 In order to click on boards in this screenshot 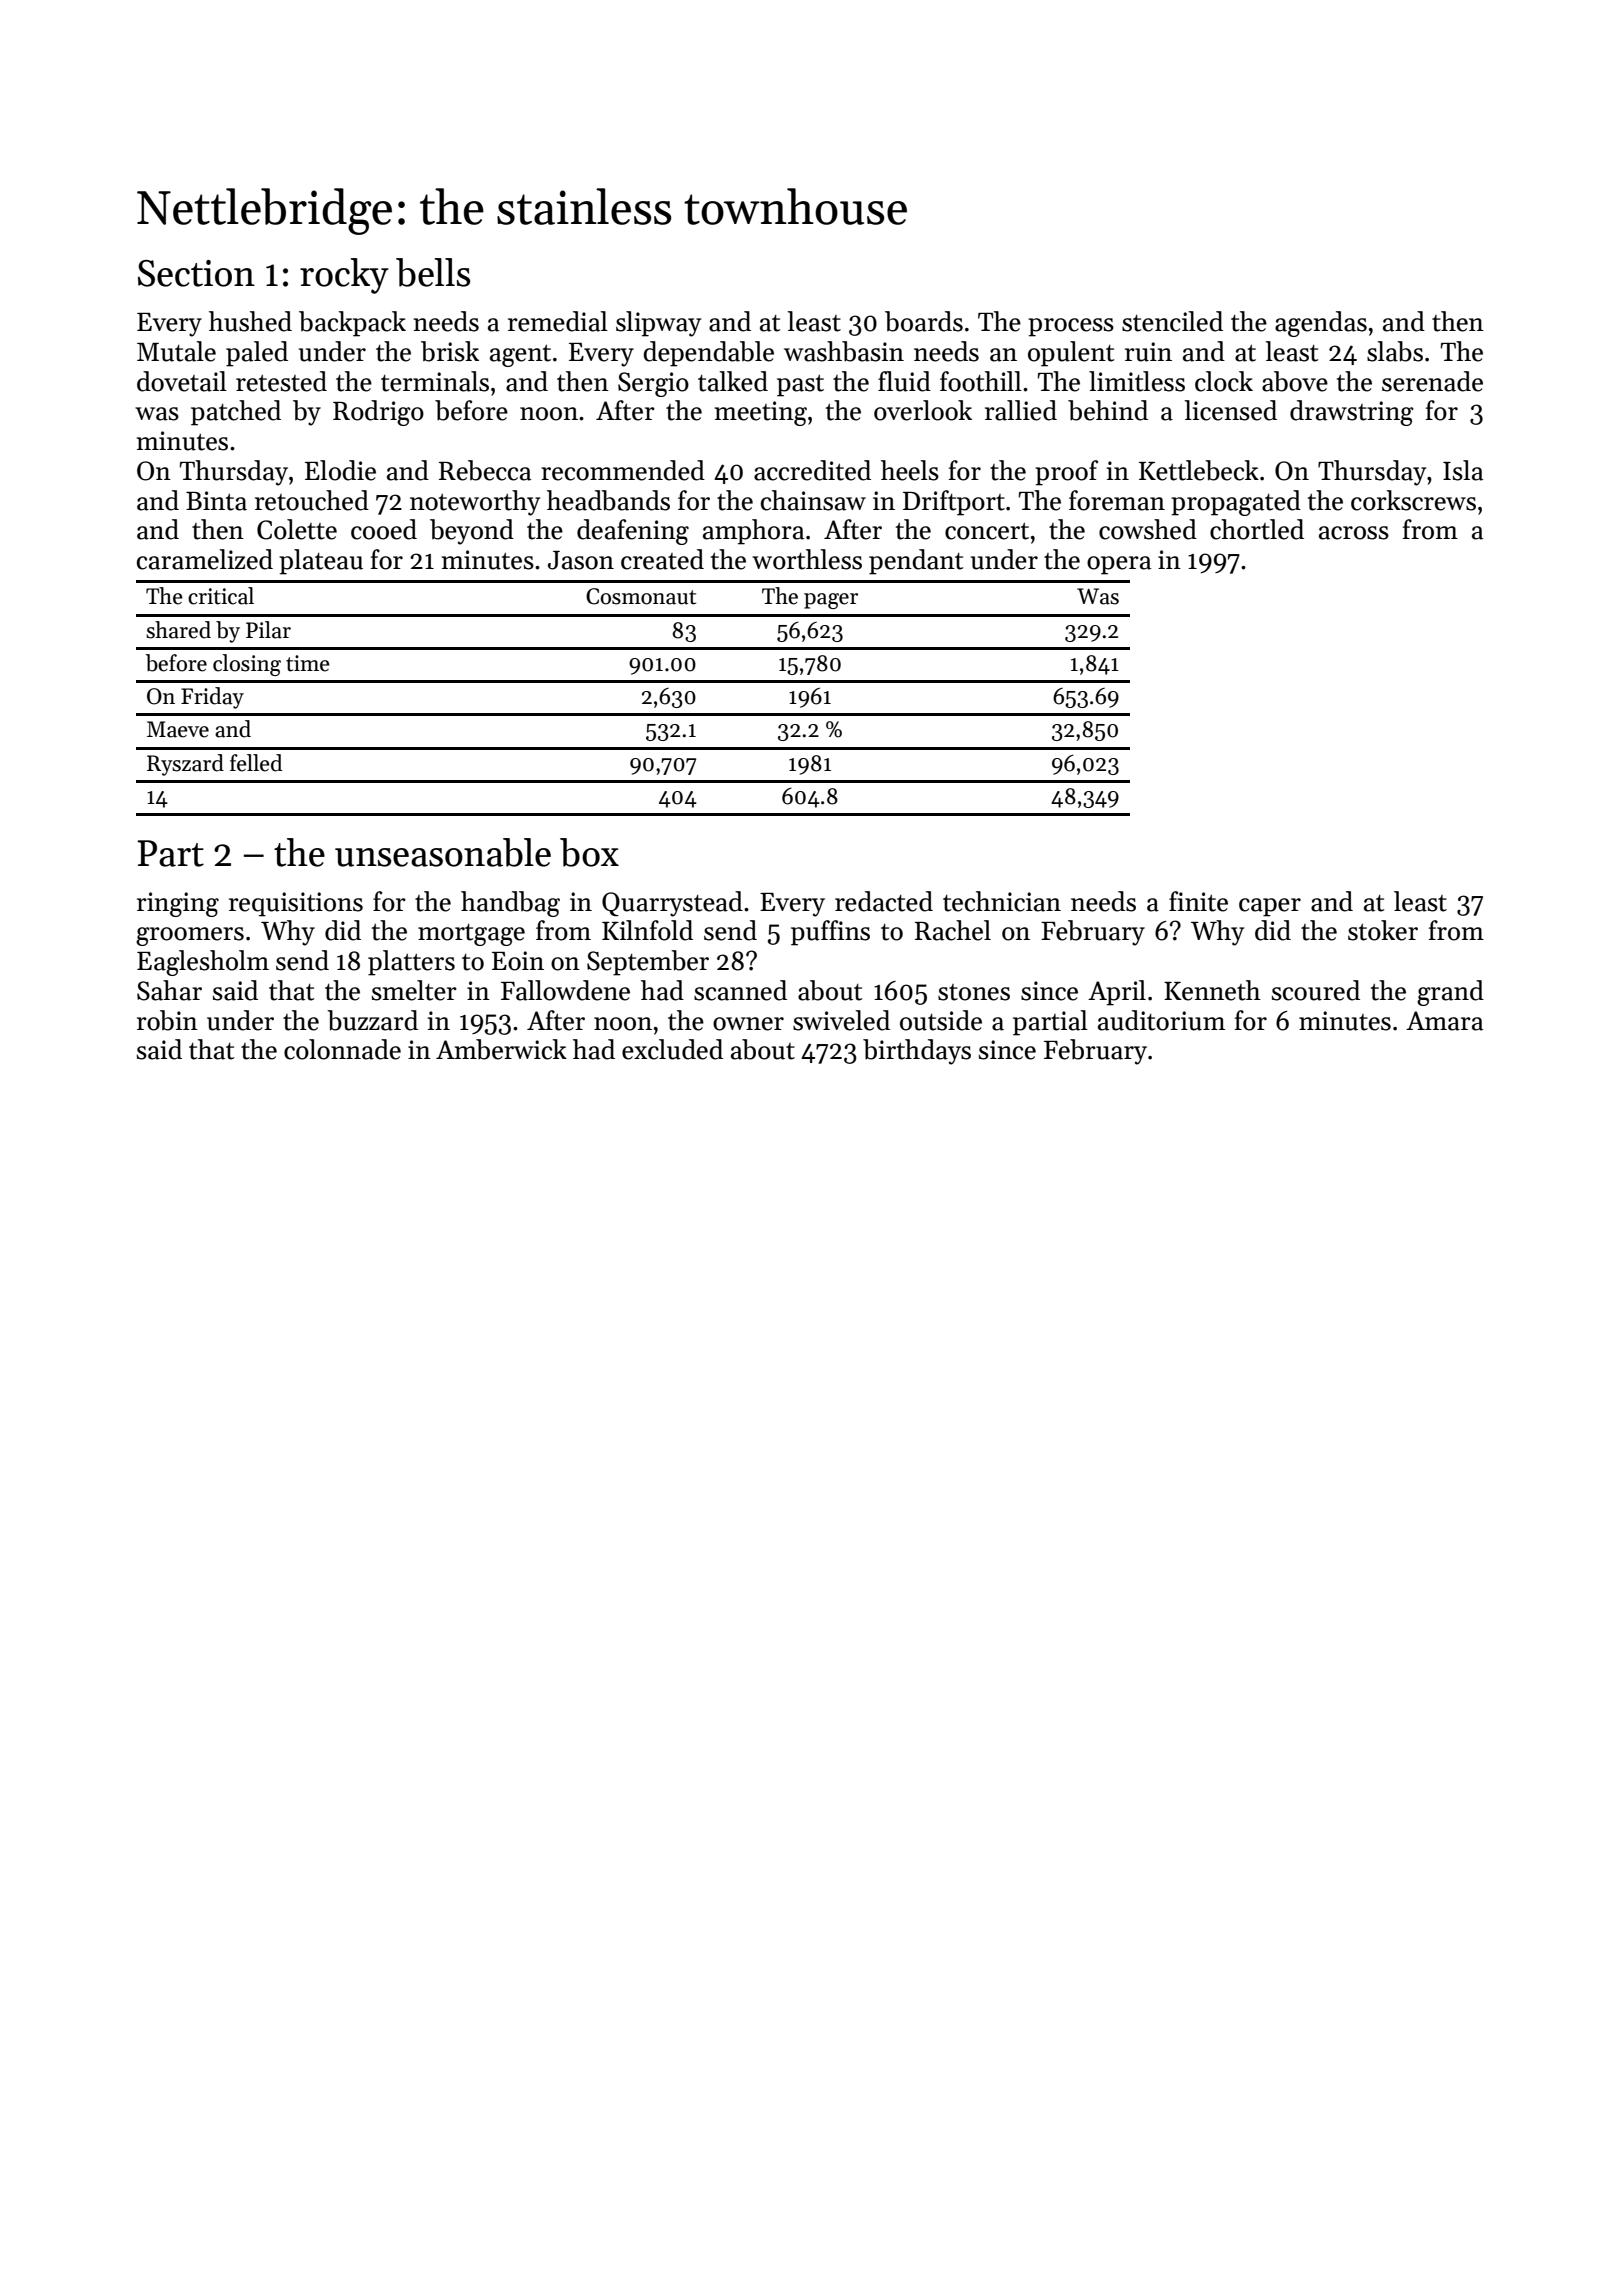, I will do `click(924, 321)`.
